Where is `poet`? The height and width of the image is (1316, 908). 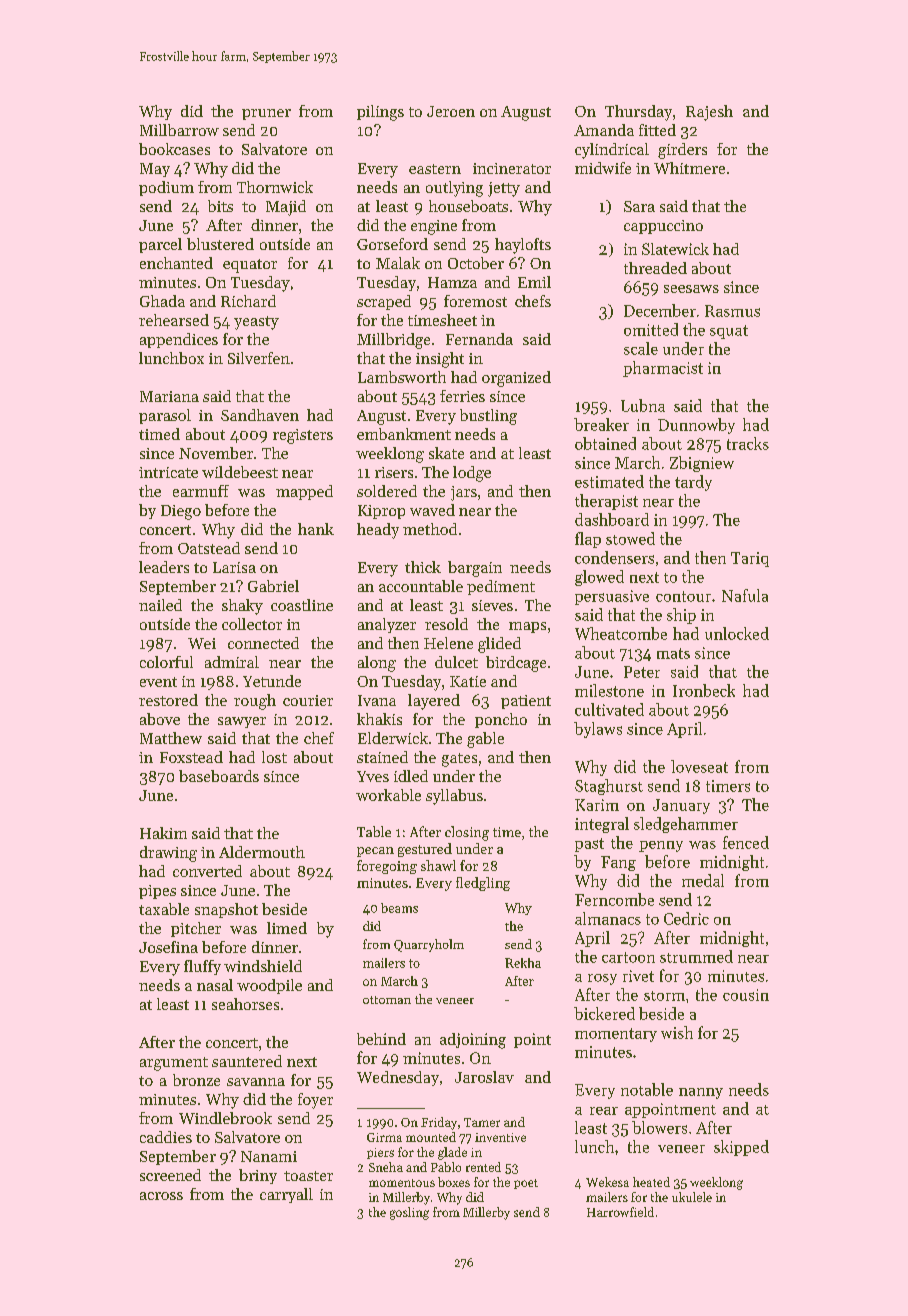
poet is located at coordinates (526, 1184).
